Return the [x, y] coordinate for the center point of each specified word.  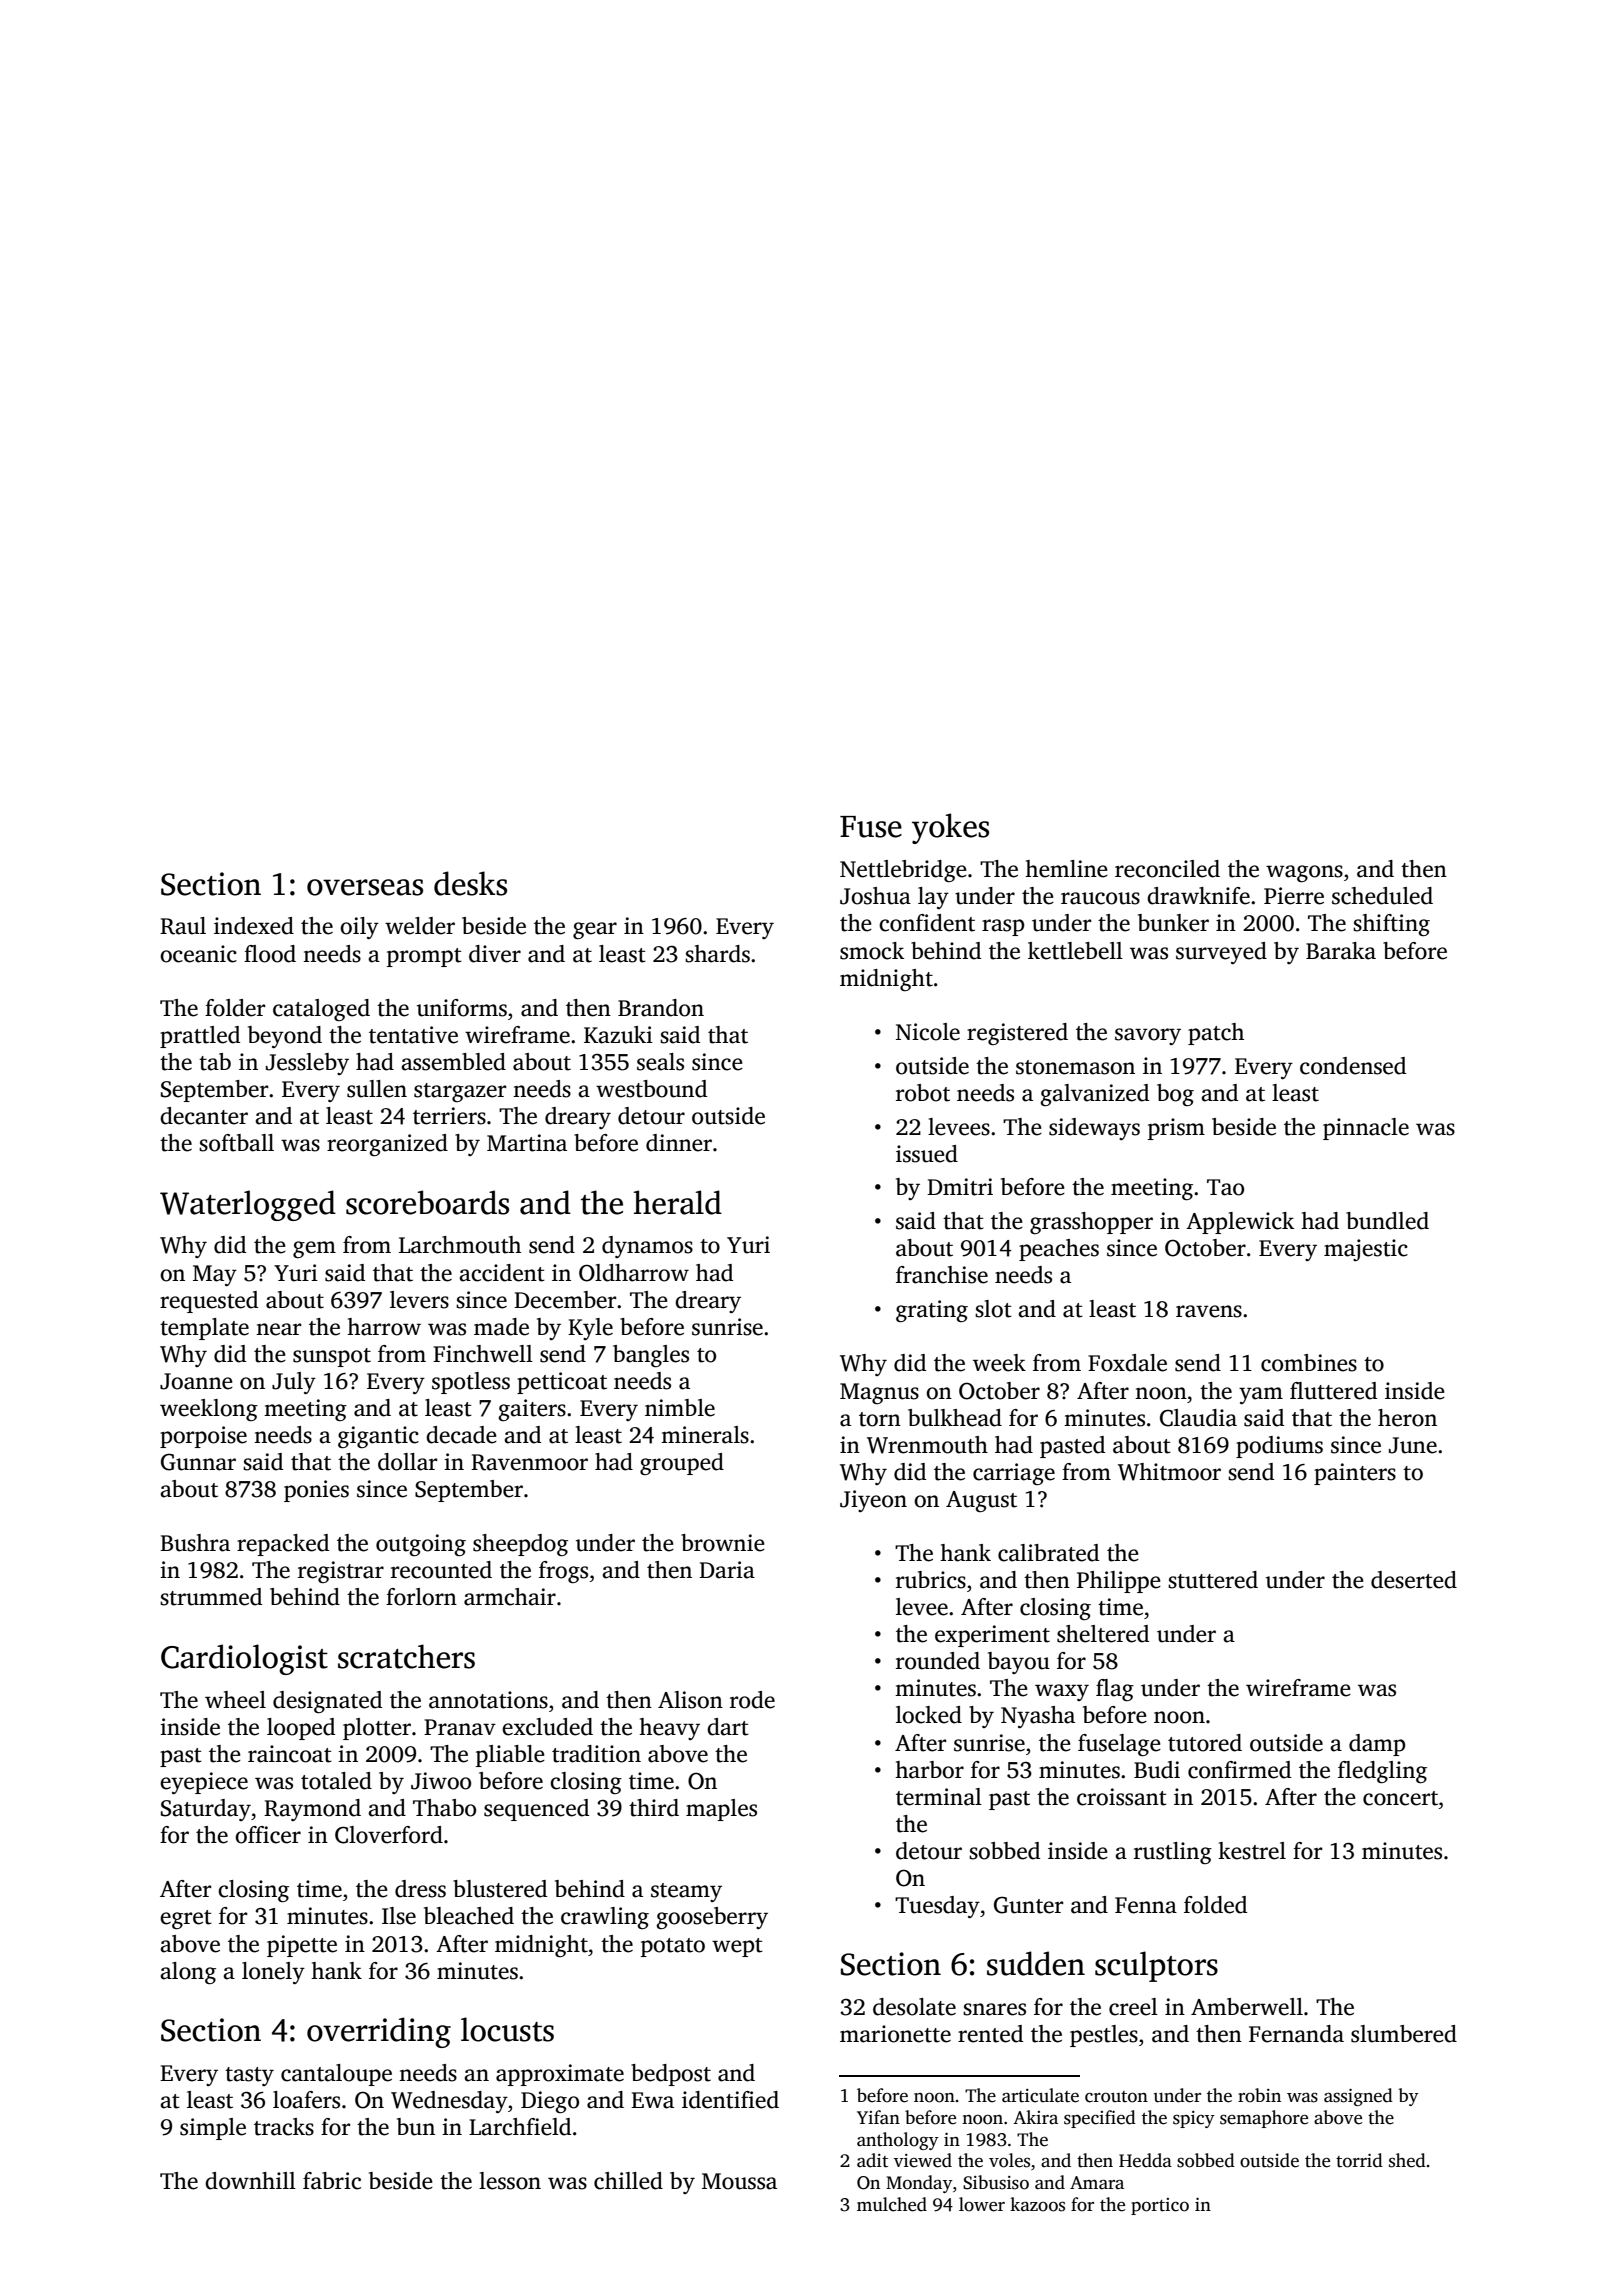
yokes [950, 828]
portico [1160, 2206]
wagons [1304, 874]
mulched [892, 2204]
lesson [510, 2181]
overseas [365, 887]
